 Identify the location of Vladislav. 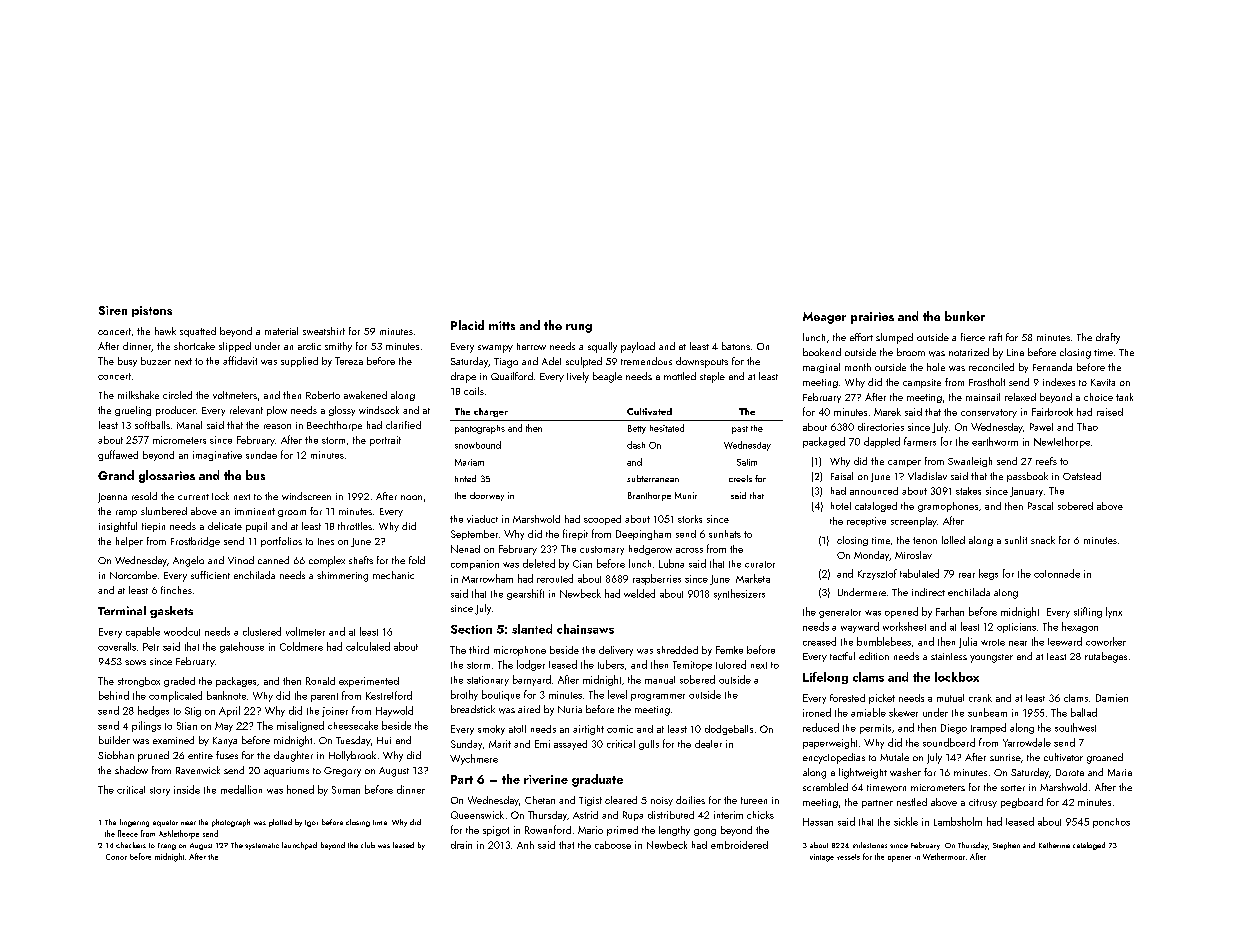
(927, 476).
